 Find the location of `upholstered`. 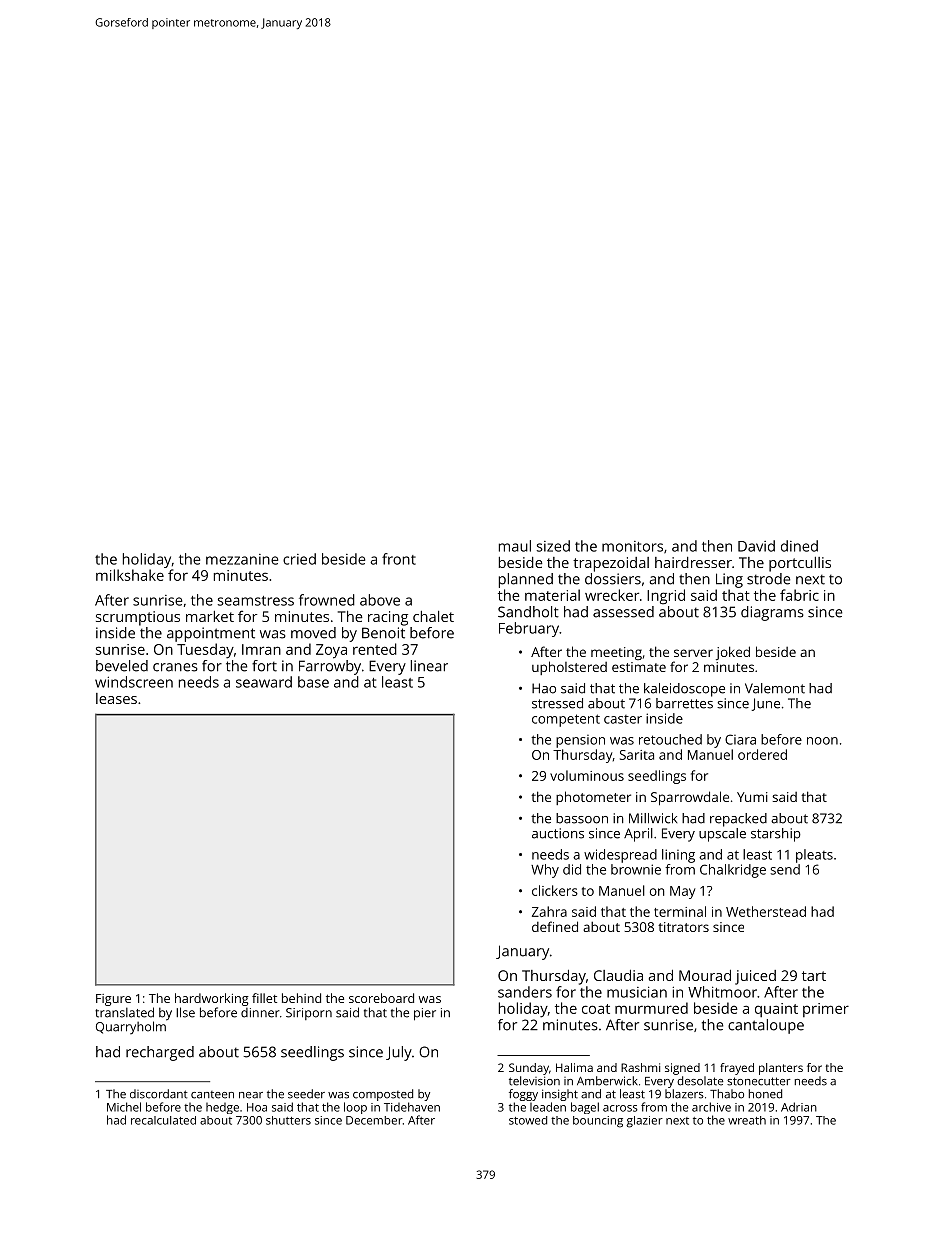

upholstered is located at coordinates (569, 668).
